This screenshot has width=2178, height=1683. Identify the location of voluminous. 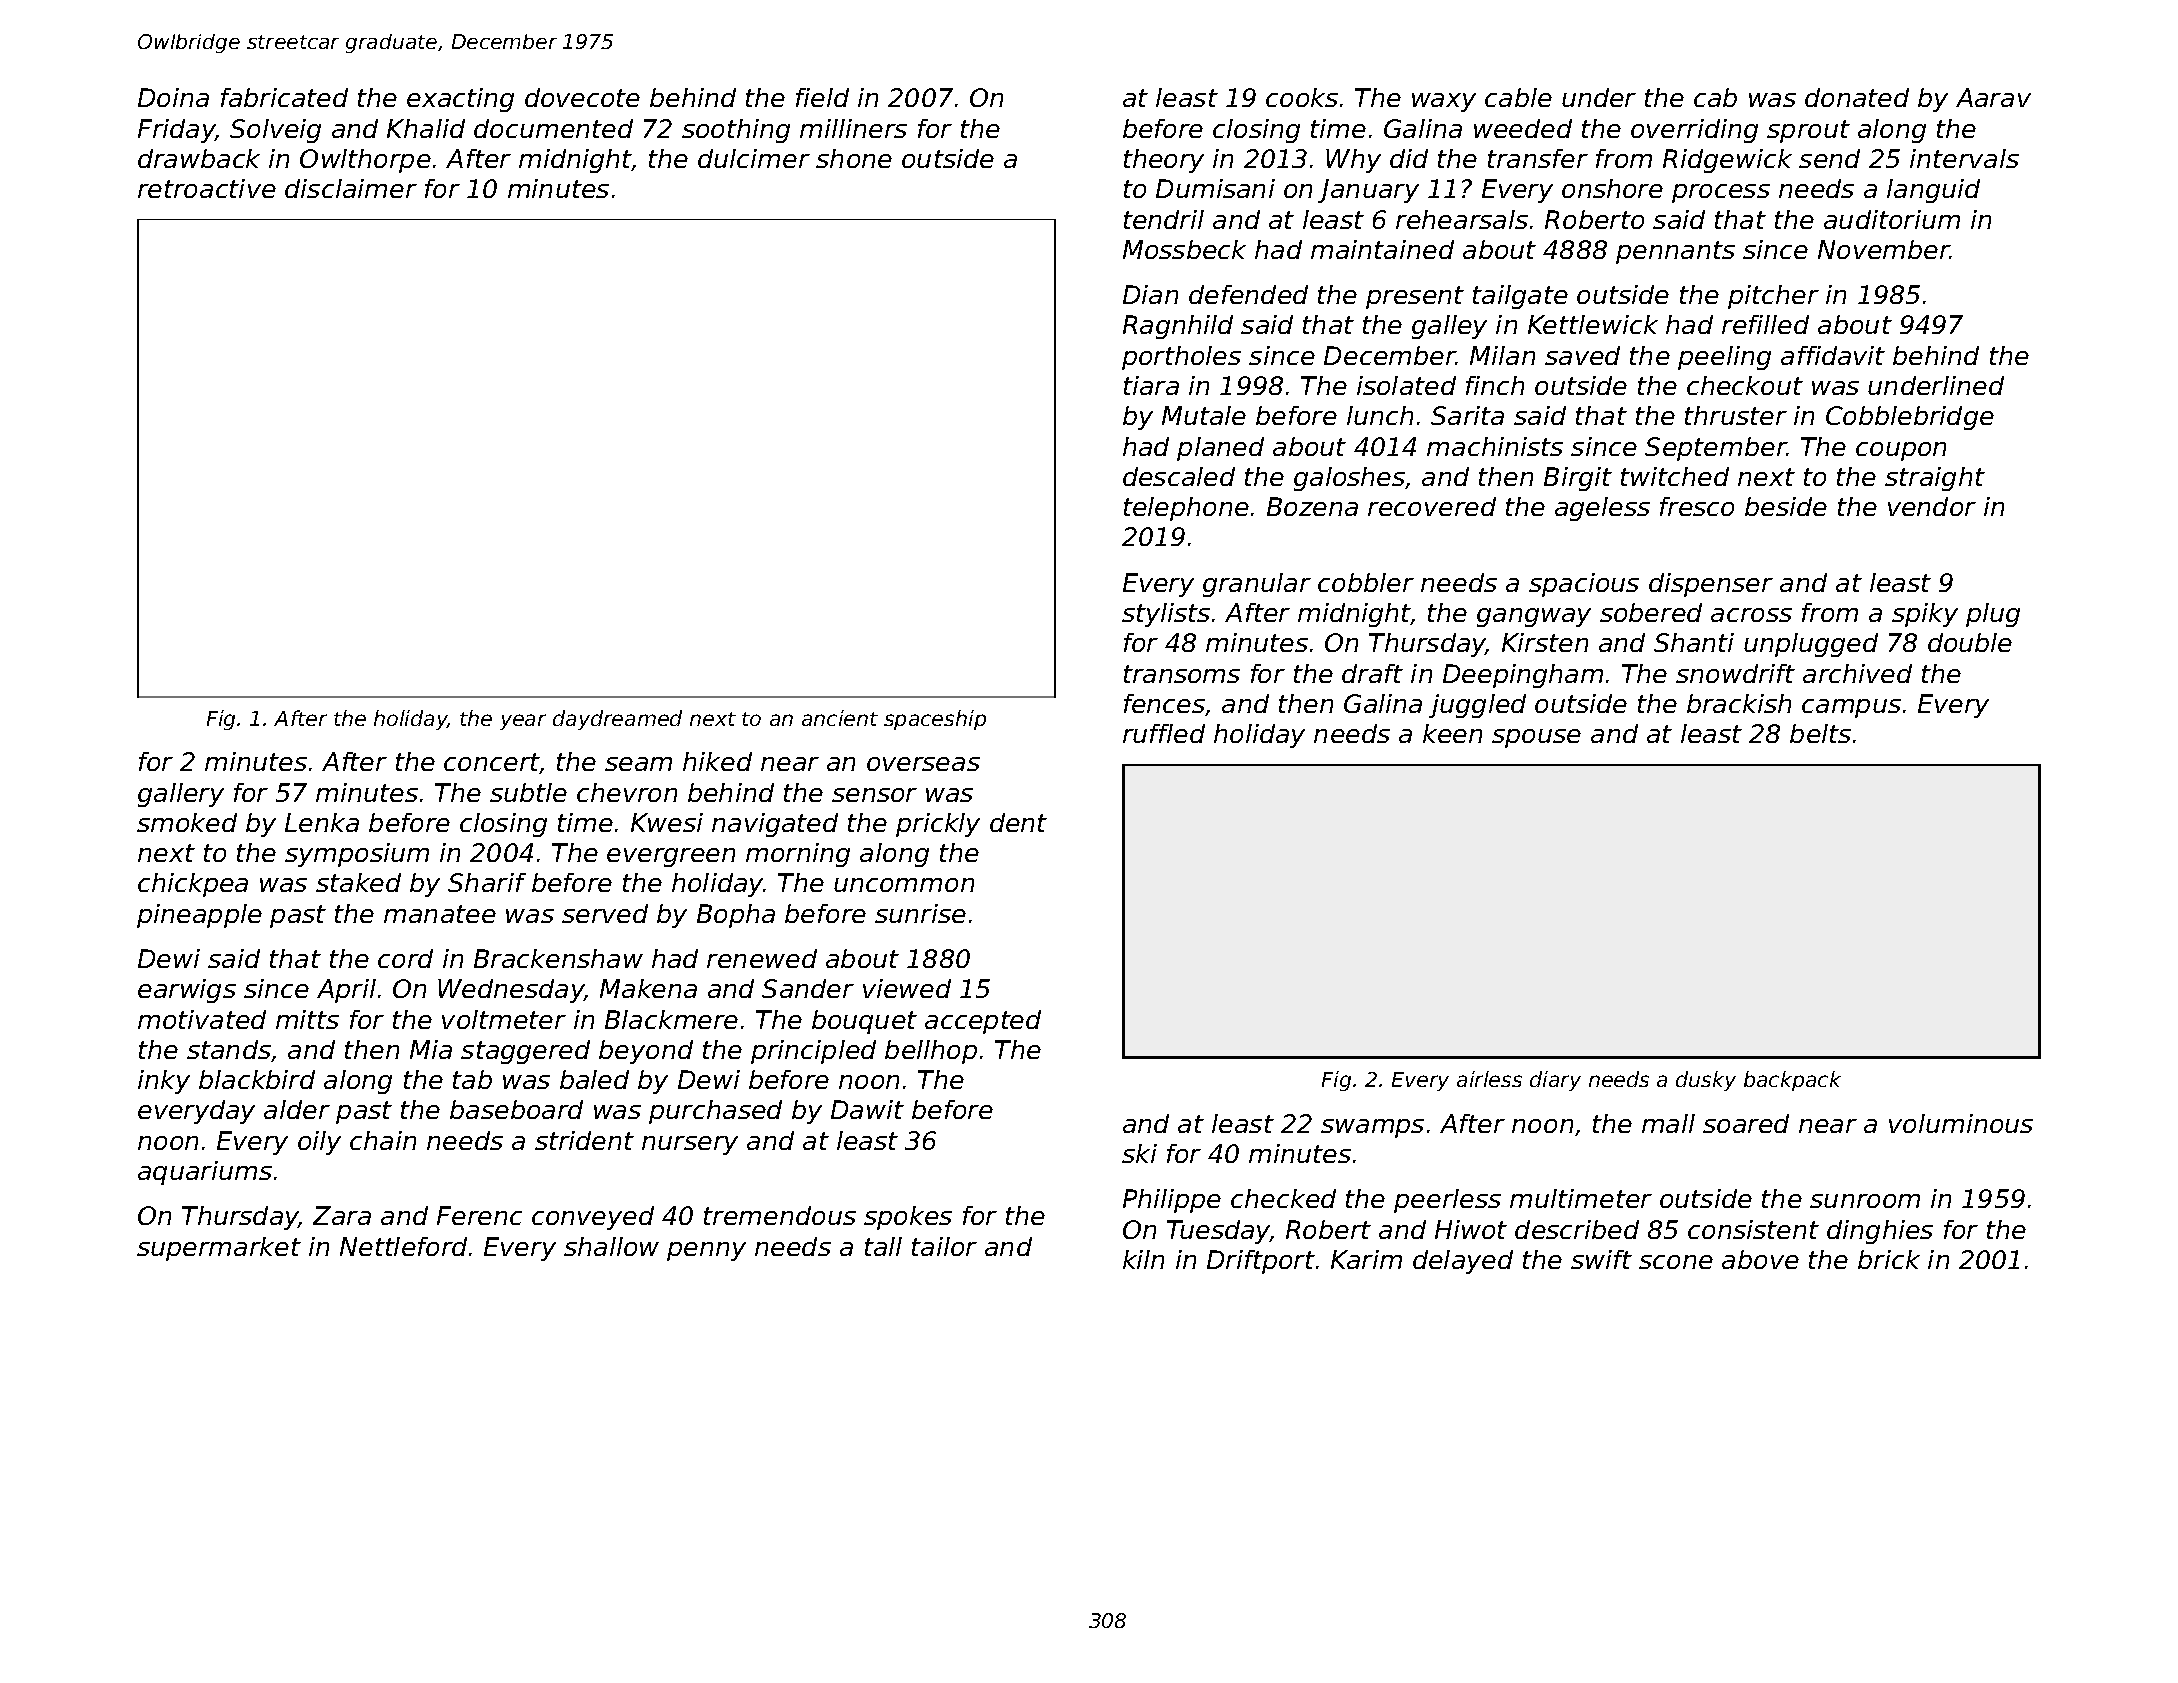
(1961, 1123).
